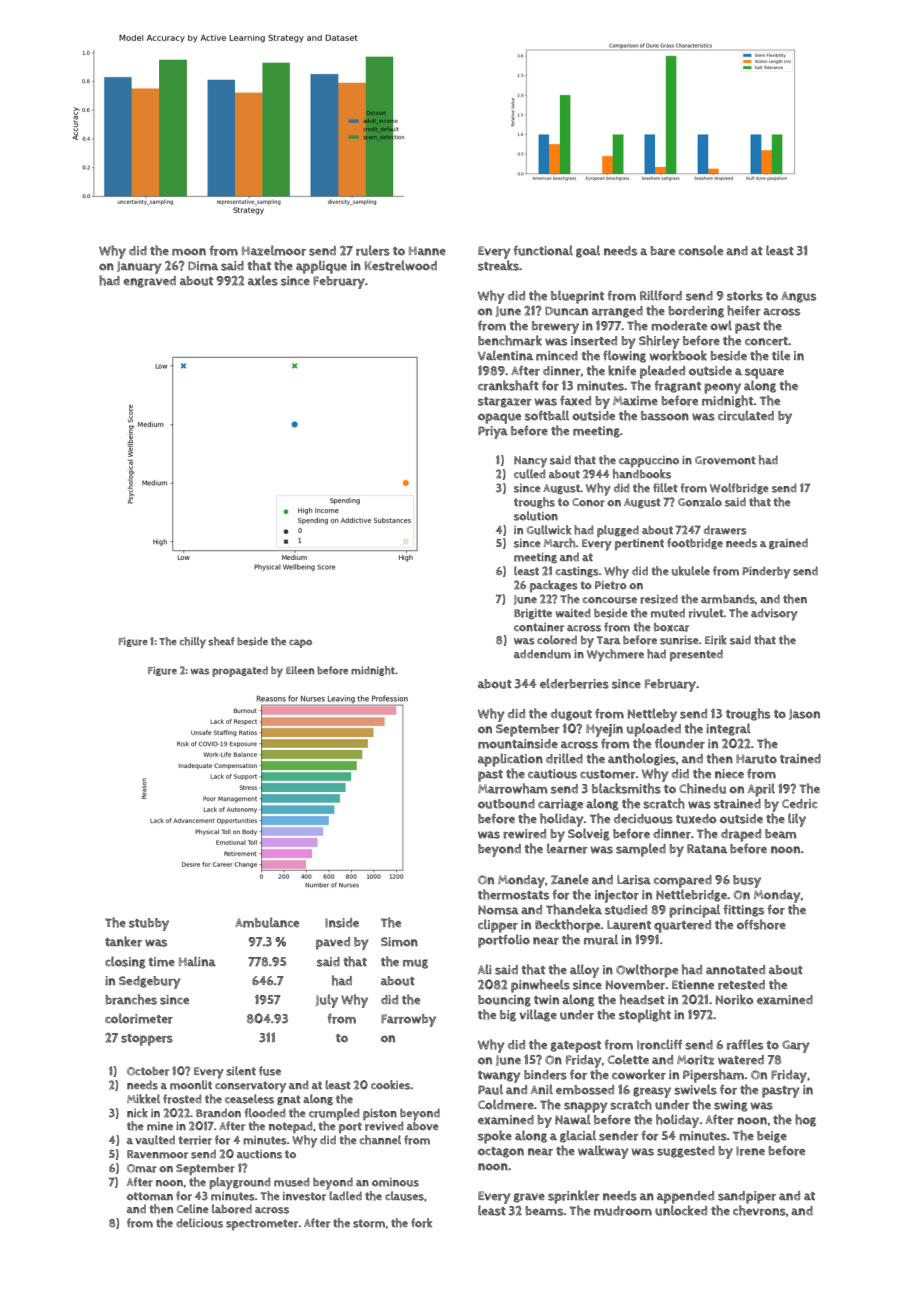  Describe the element at coordinates (761, 924) in the screenshot. I see `offshore` at that location.
